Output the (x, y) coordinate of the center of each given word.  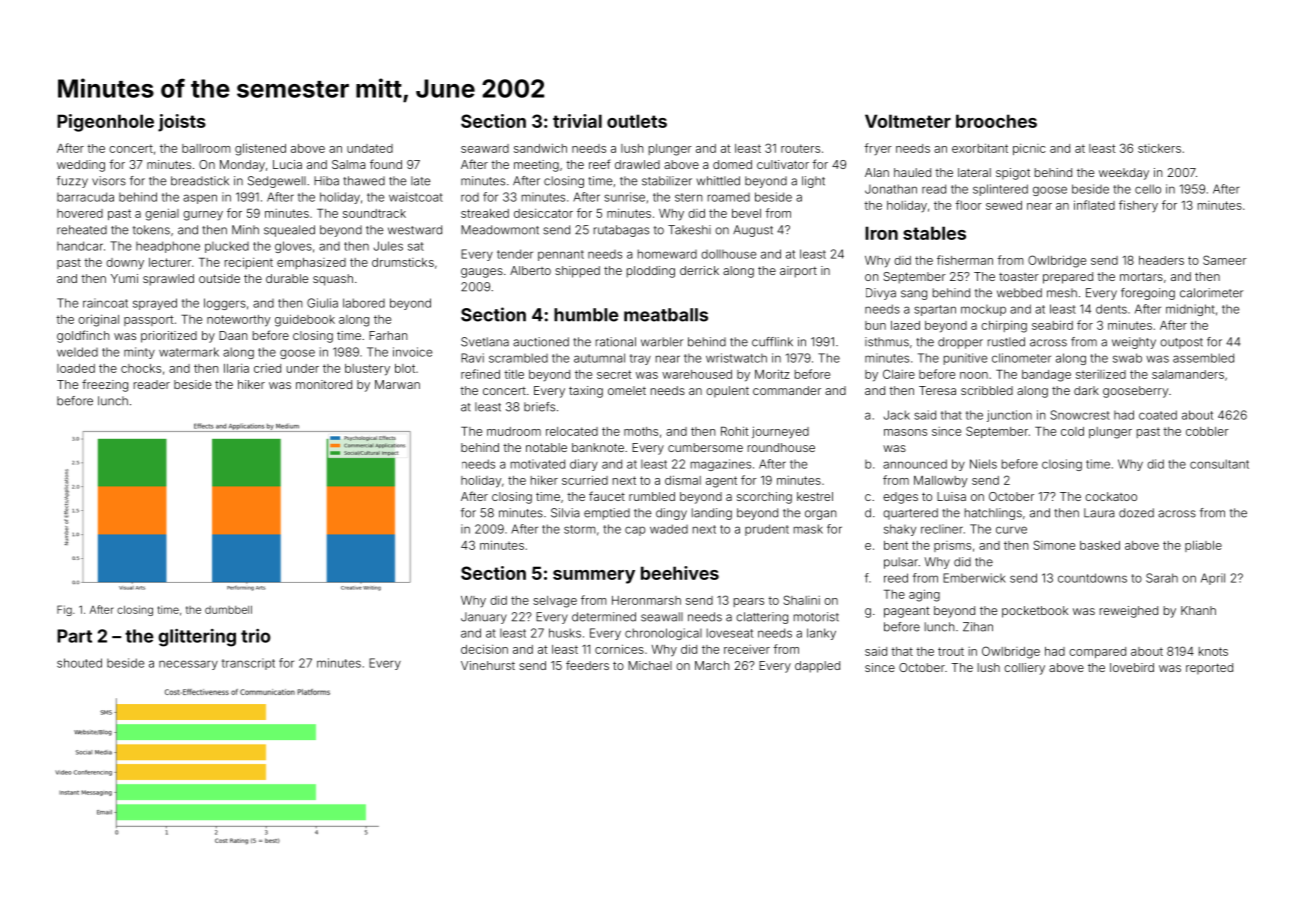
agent (721, 482)
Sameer (1225, 260)
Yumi (124, 278)
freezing (105, 385)
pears (749, 602)
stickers (1159, 148)
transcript (248, 664)
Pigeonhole (105, 123)
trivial (577, 121)
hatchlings (993, 514)
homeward (667, 254)
